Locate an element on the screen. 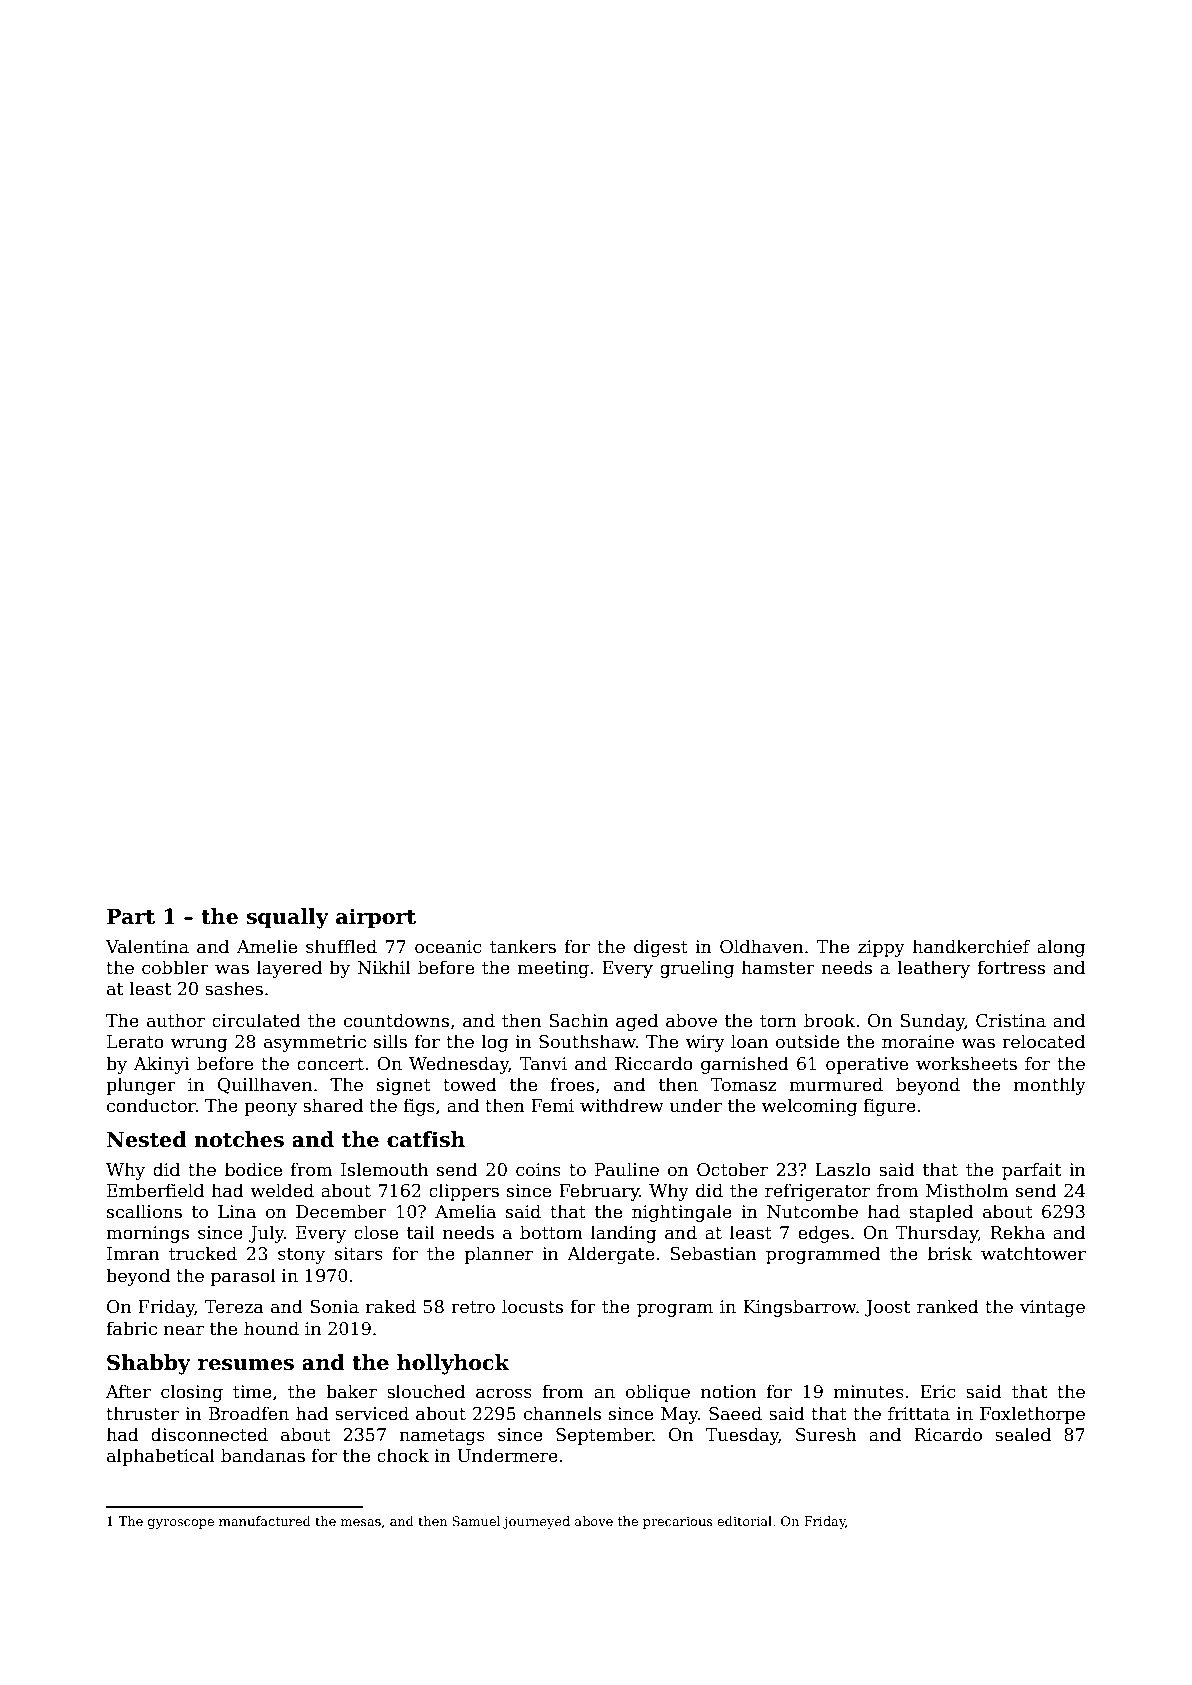 The height and width of the screenshot is (1685, 1192). journeyed is located at coordinates (536, 1522).
